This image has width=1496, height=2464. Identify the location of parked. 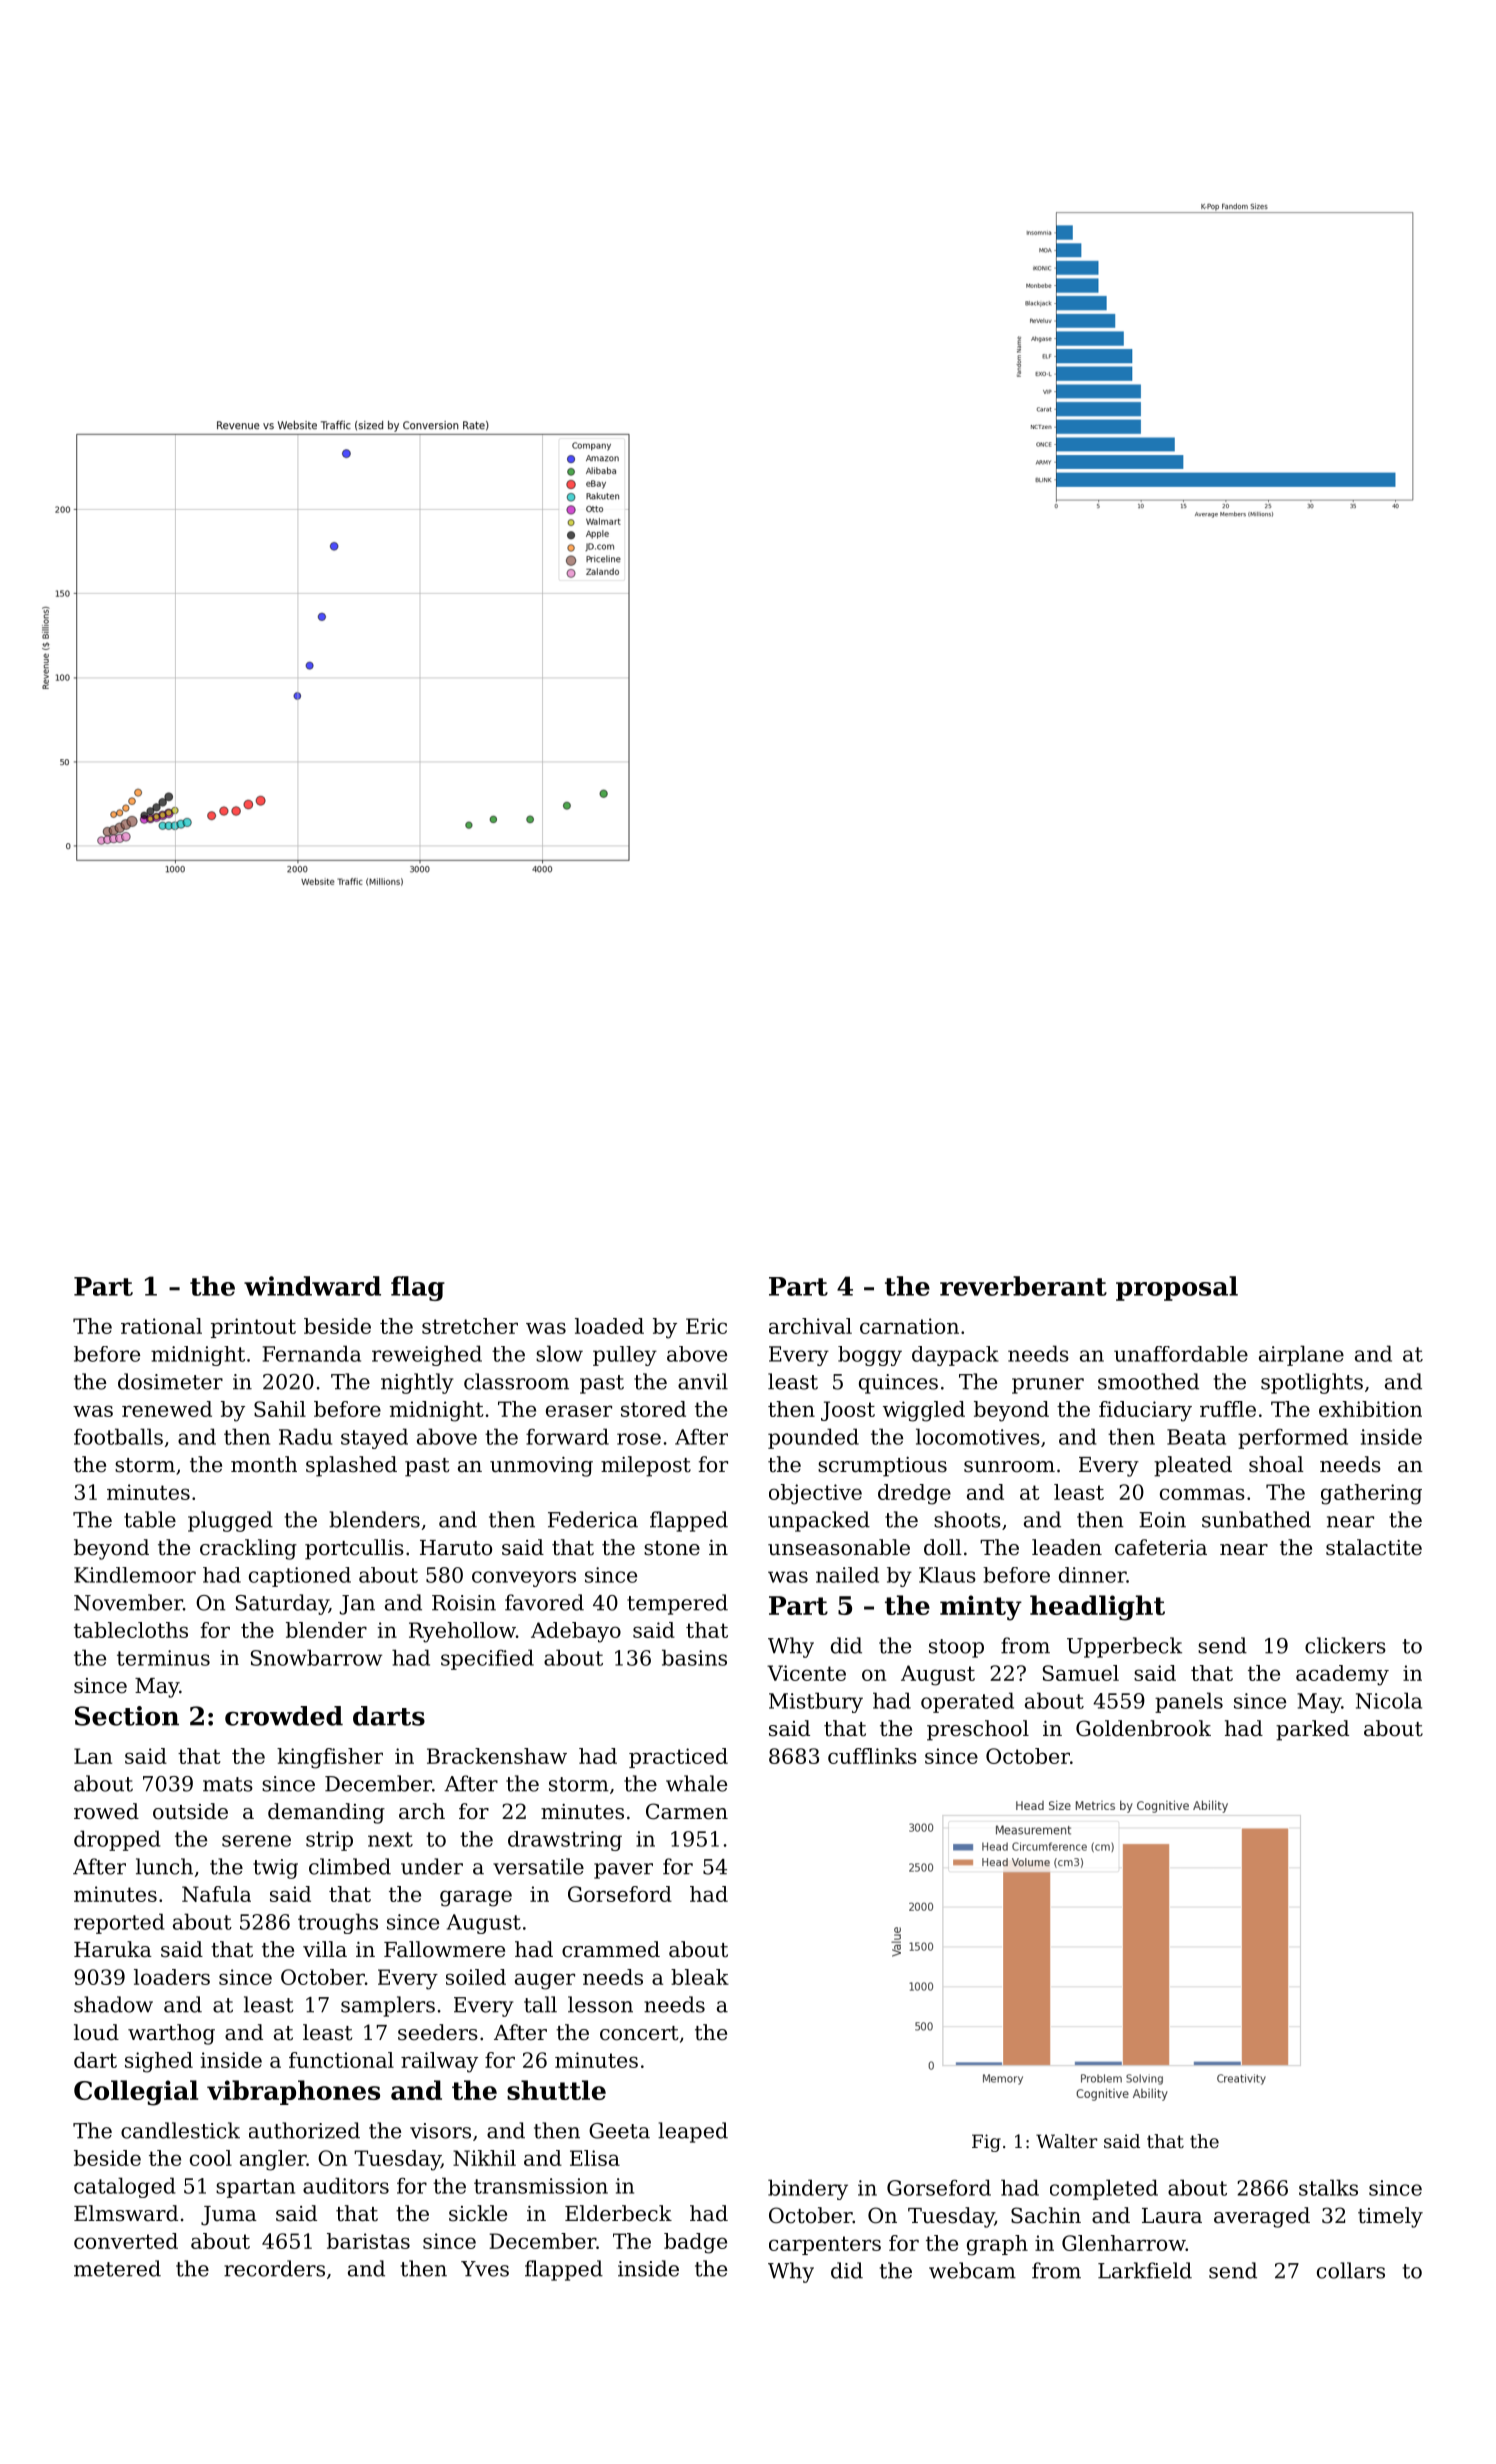
(1312, 1730).
